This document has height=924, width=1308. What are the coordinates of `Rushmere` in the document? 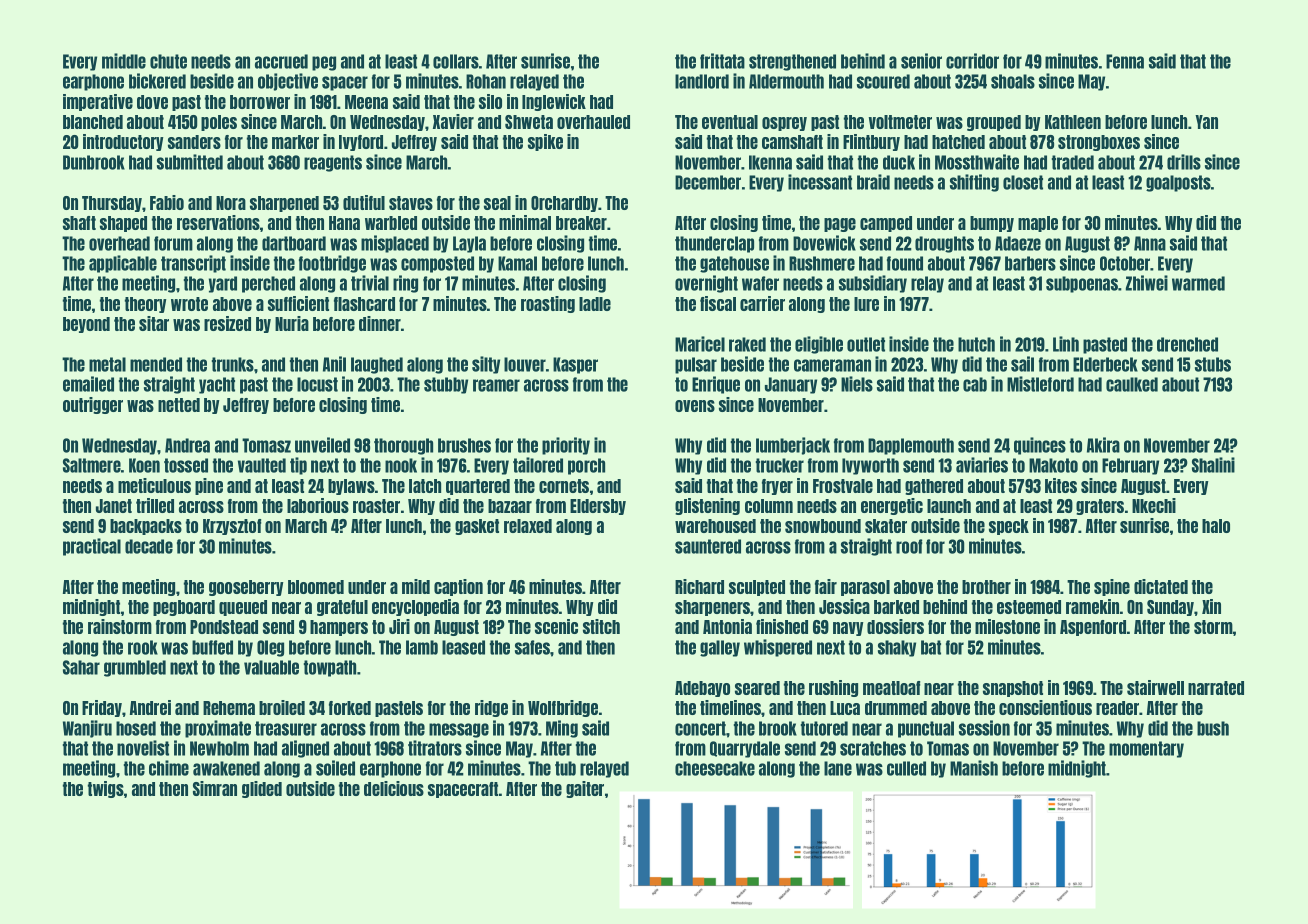 It's located at (822, 263).
